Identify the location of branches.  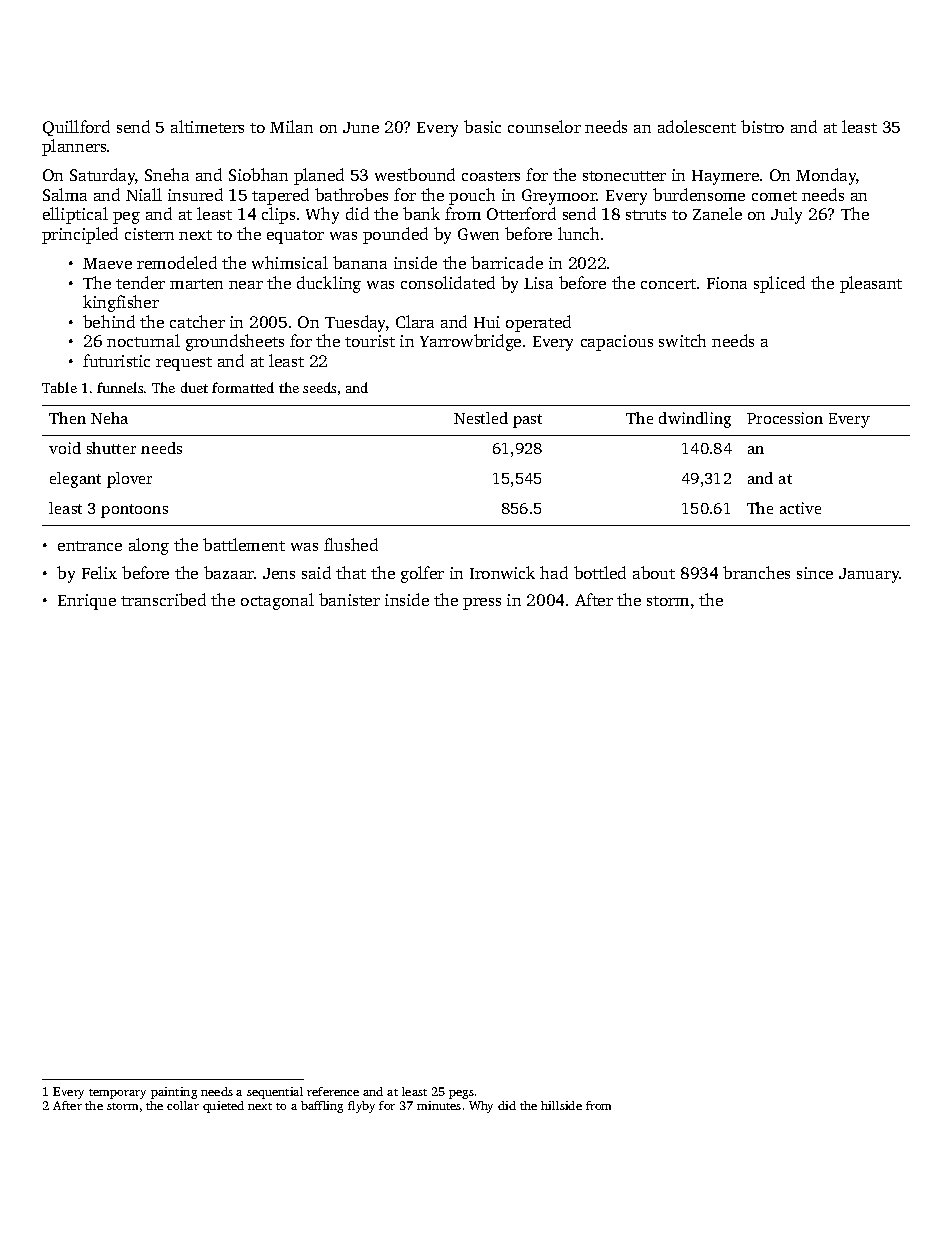
(756, 572).
